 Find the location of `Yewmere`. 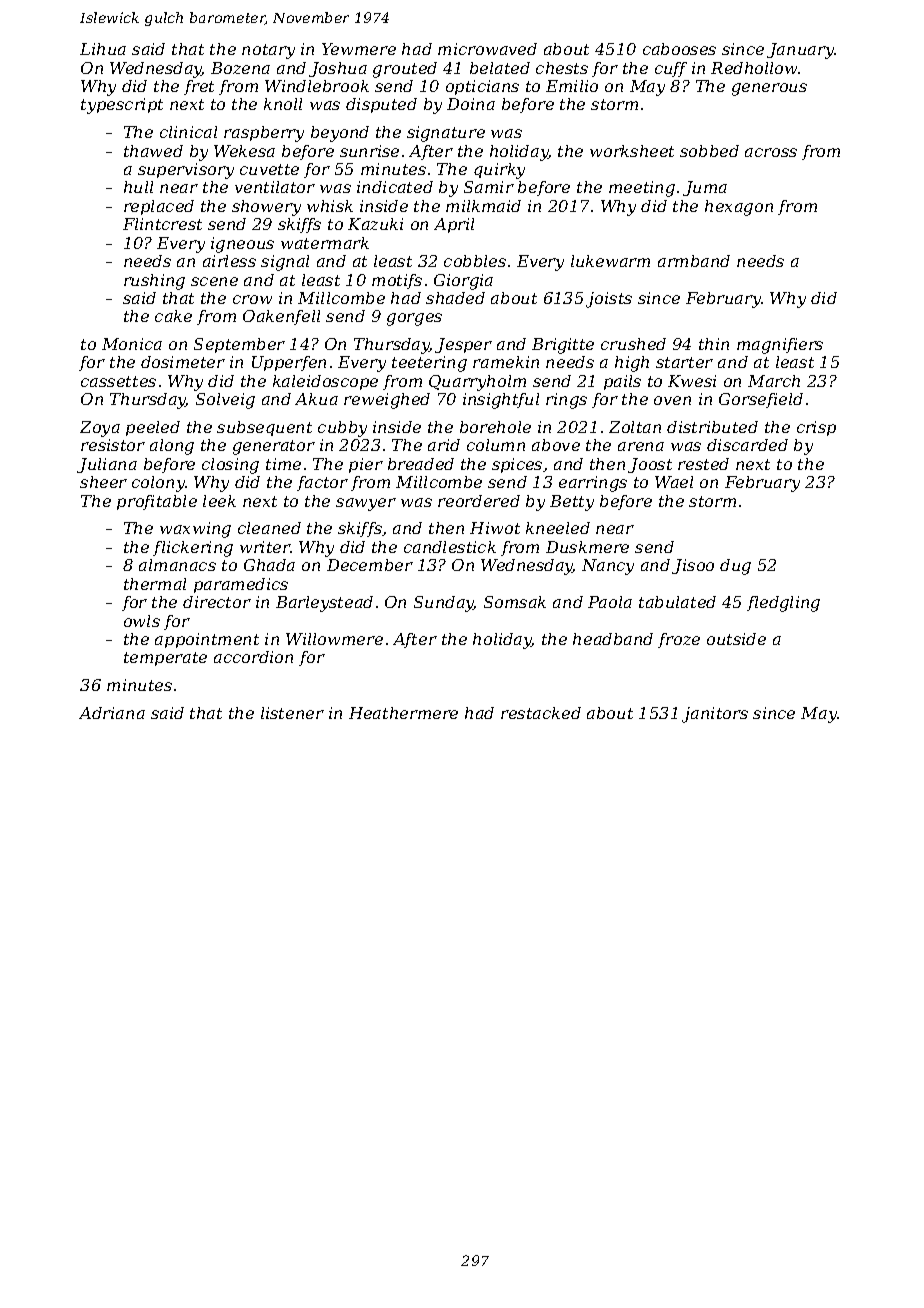

Yewmere is located at coordinates (359, 49).
